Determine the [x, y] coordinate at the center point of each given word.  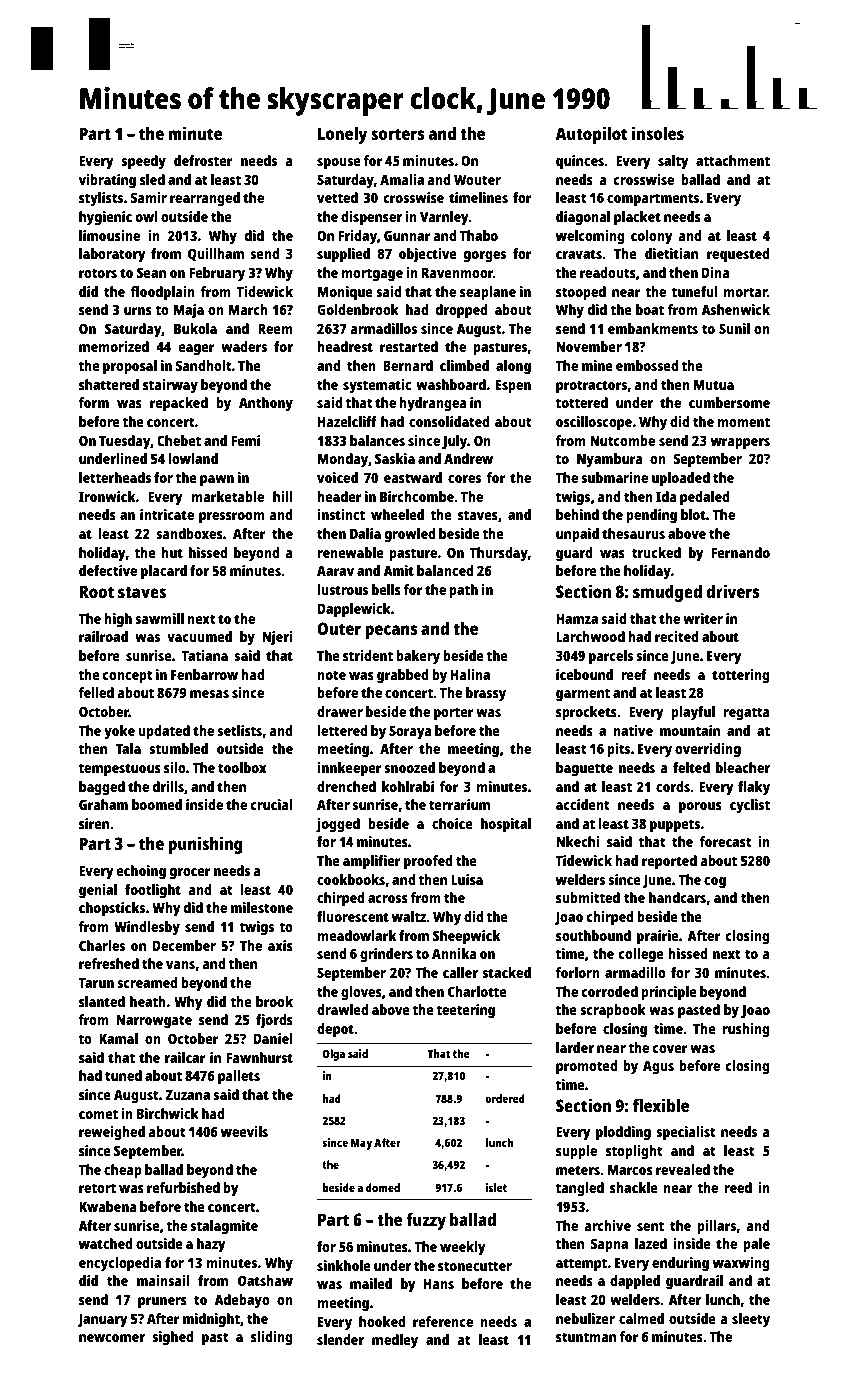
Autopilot [591, 135]
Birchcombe [417, 496]
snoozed [409, 767]
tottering [741, 676]
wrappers [740, 444]
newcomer [112, 1338]
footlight [153, 891]
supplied [343, 255]
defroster [203, 160]
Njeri [277, 638]
